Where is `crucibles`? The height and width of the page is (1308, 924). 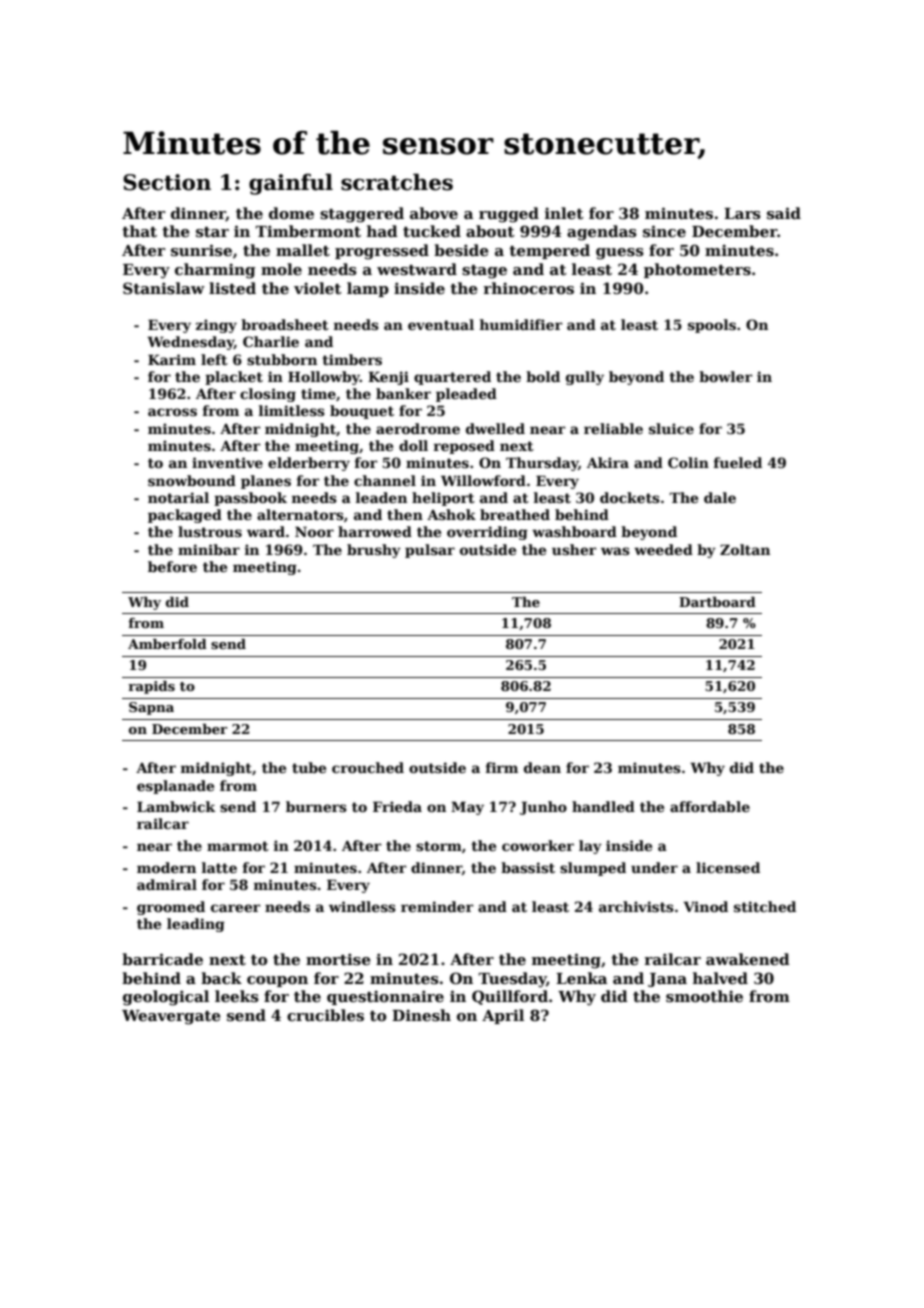 crucibles is located at coordinates (325, 1015).
